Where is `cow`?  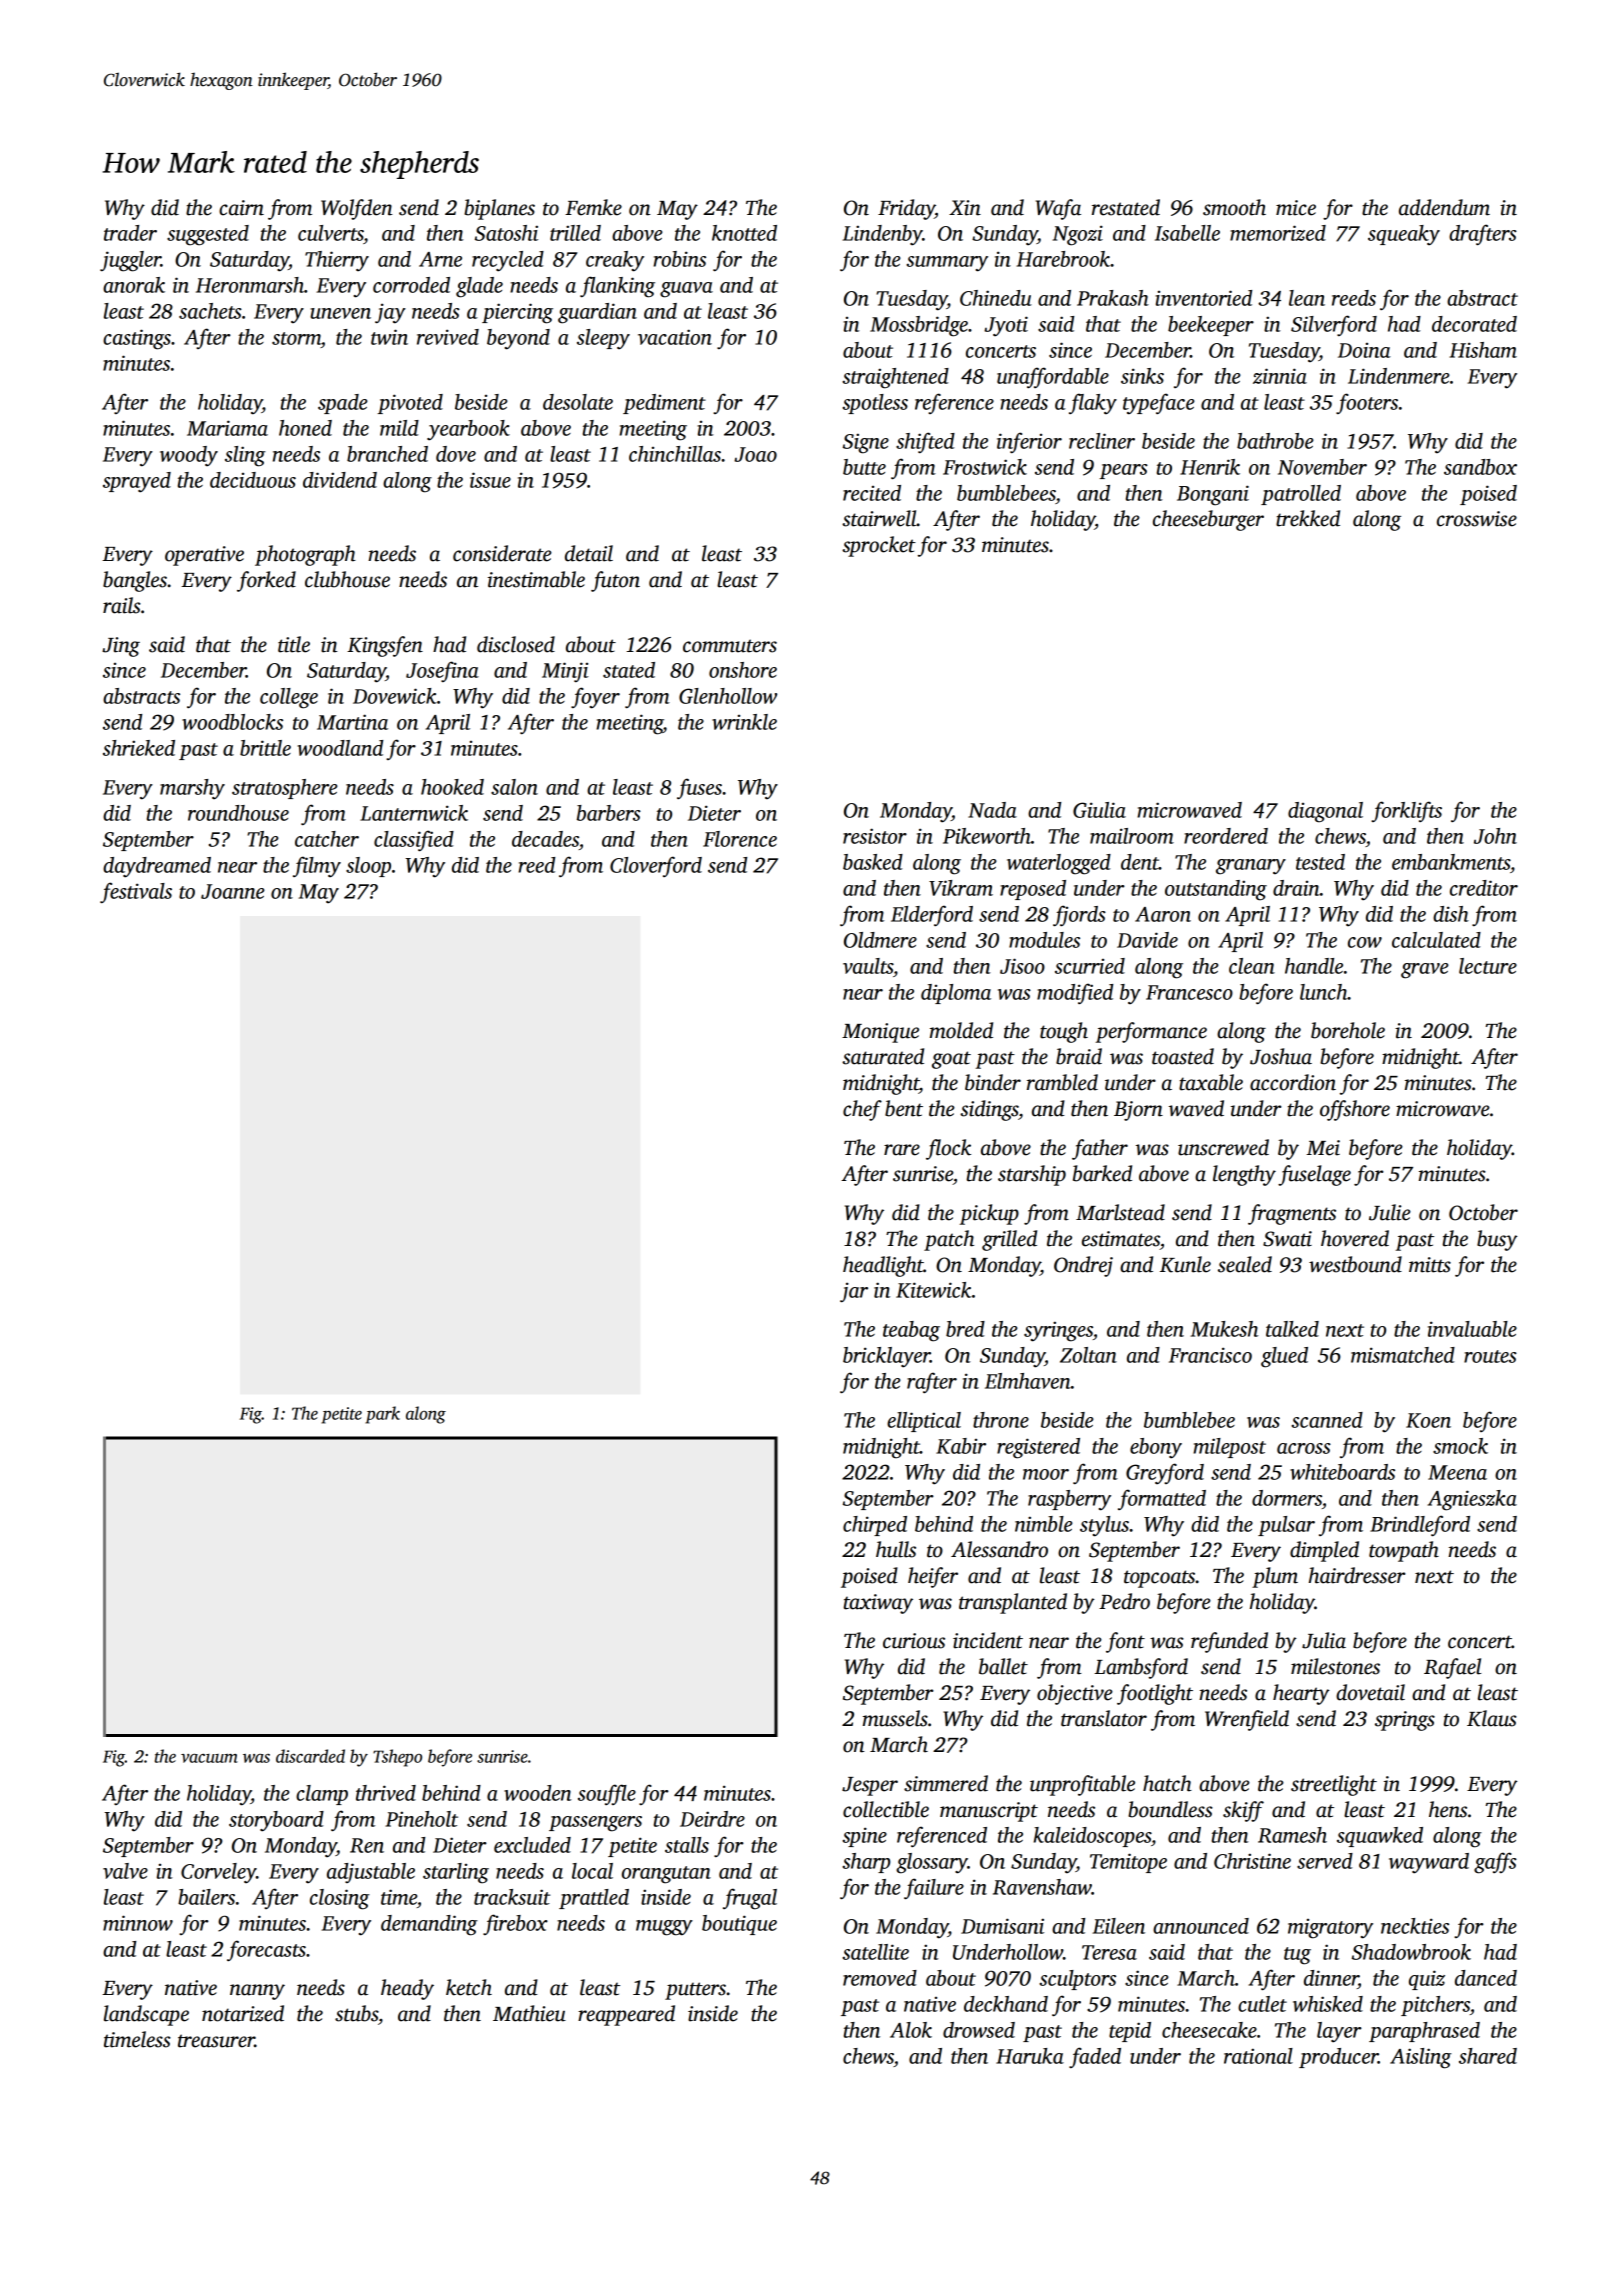
cow is located at coordinates (1365, 942).
